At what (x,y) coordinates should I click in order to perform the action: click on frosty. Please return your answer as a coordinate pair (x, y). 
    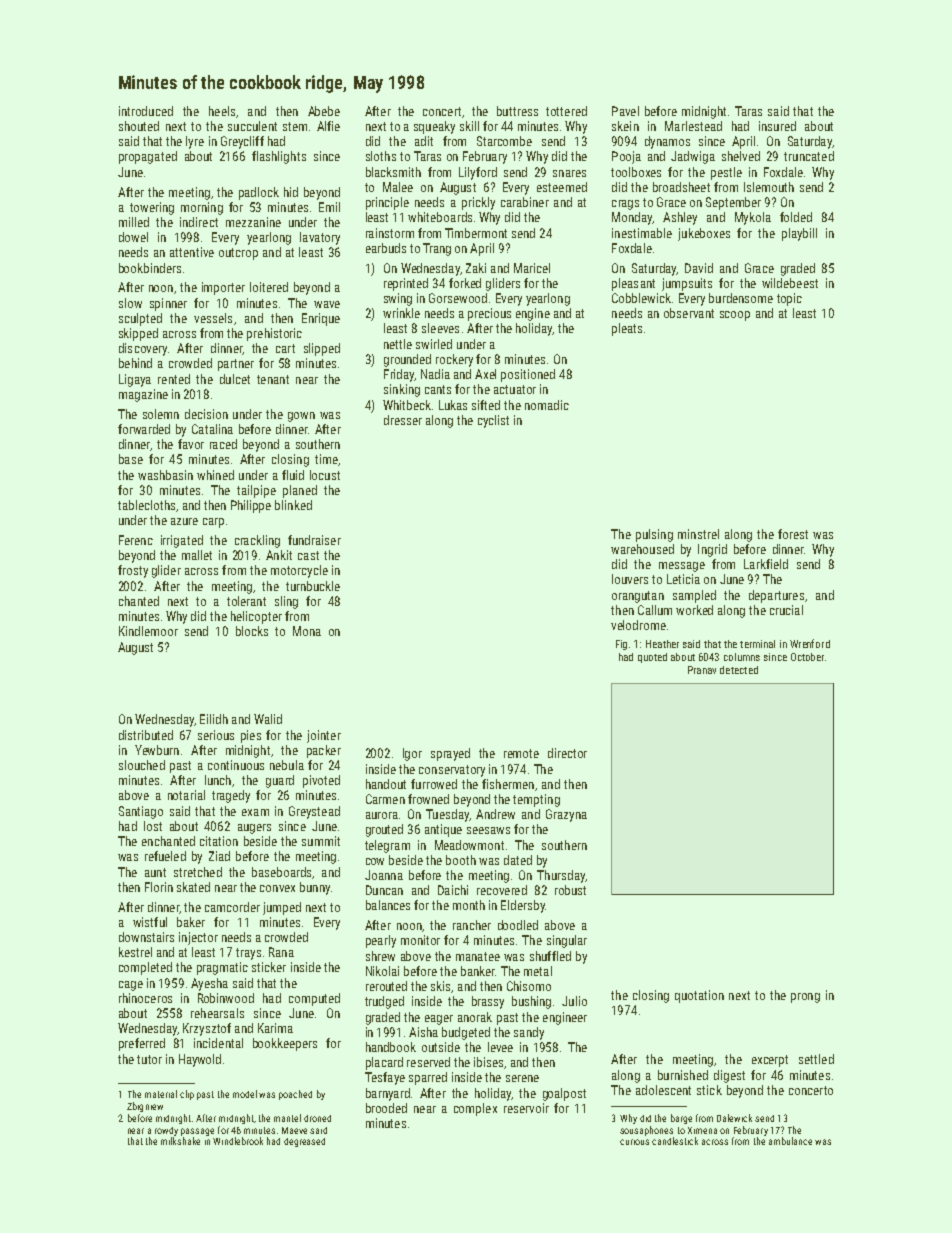
    Looking at the image, I should click on (133, 571).
